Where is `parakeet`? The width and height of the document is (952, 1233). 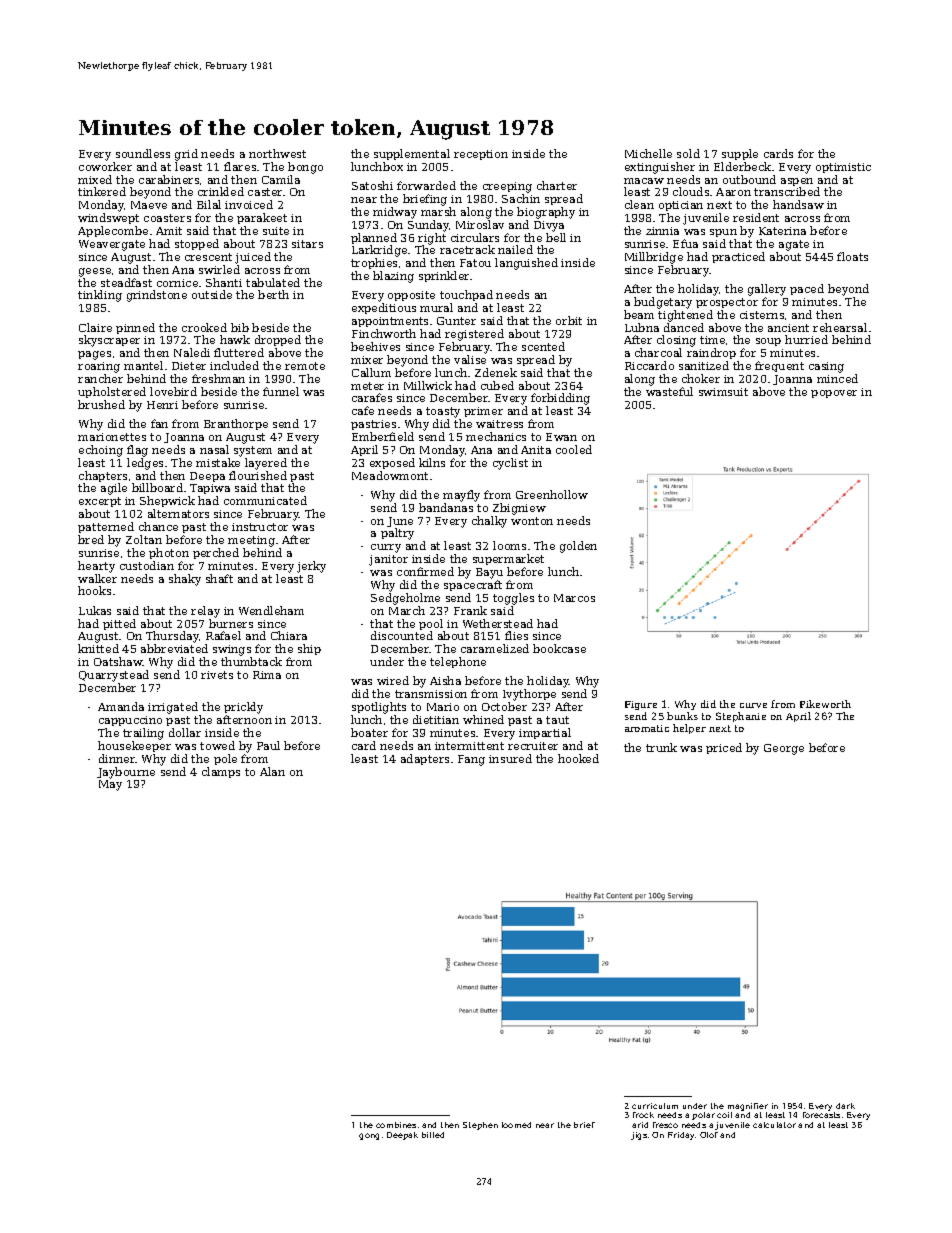 parakeet is located at coordinates (262, 218).
